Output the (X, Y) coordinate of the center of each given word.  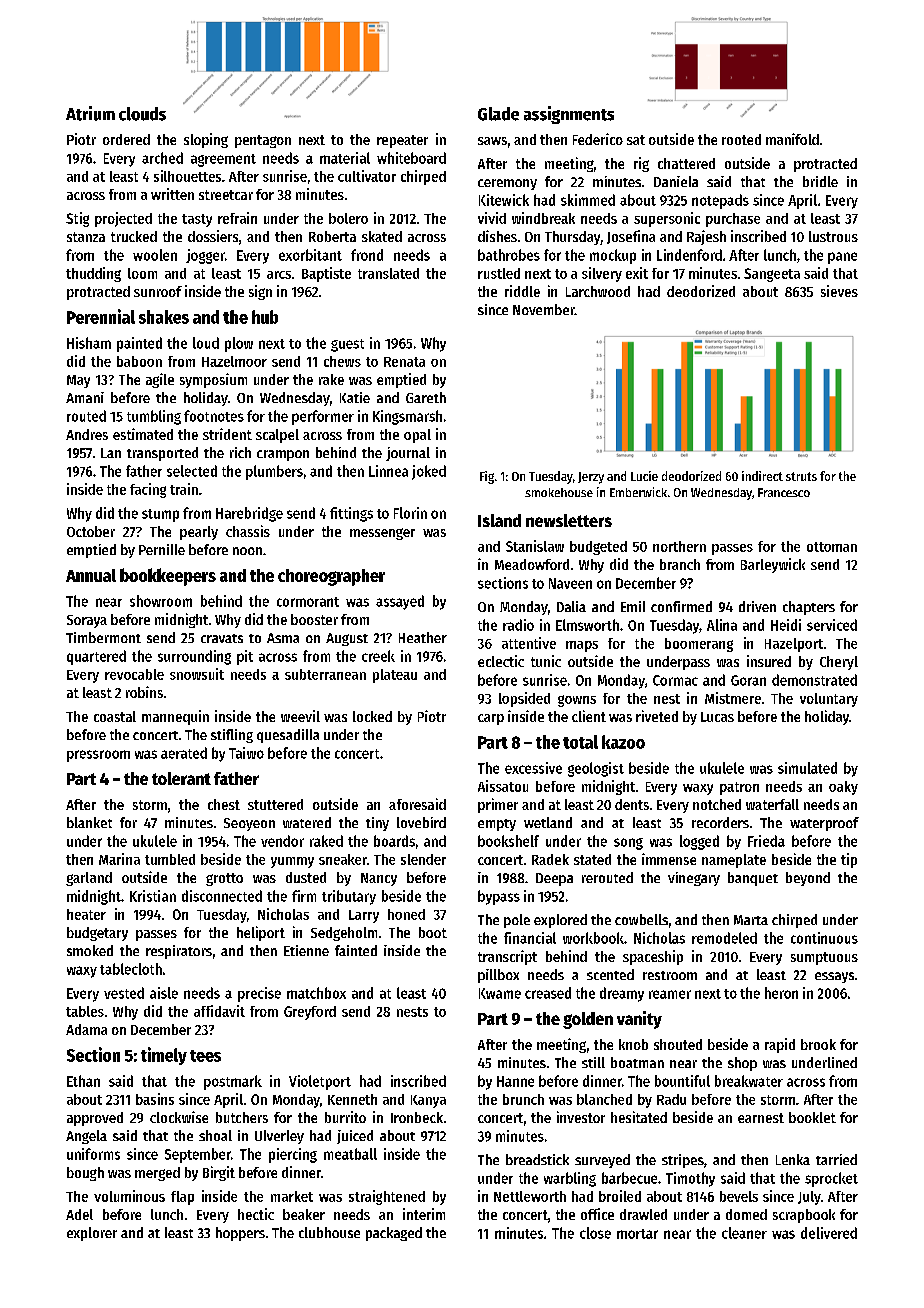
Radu (671, 1099)
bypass (499, 897)
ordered (126, 139)
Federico (598, 139)
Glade (498, 114)
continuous (824, 938)
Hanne (515, 1081)
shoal (215, 1135)
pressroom (98, 756)
